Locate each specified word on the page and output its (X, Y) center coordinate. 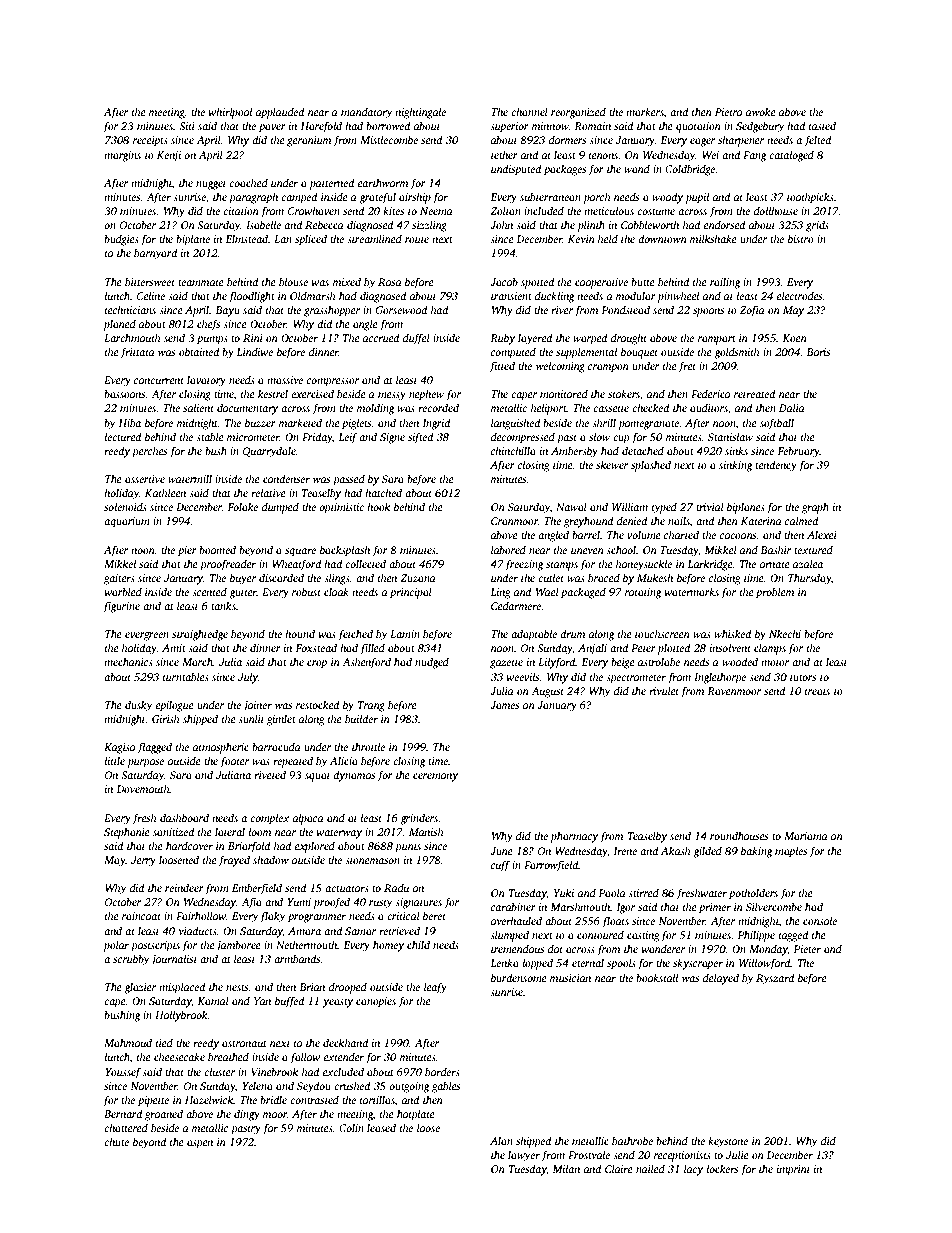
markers (645, 112)
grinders (419, 819)
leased (381, 1127)
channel (529, 111)
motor (775, 662)
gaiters (119, 579)
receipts (150, 141)
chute (116, 1141)
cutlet (551, 577)
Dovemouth (143, 788)
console (820, 920)
